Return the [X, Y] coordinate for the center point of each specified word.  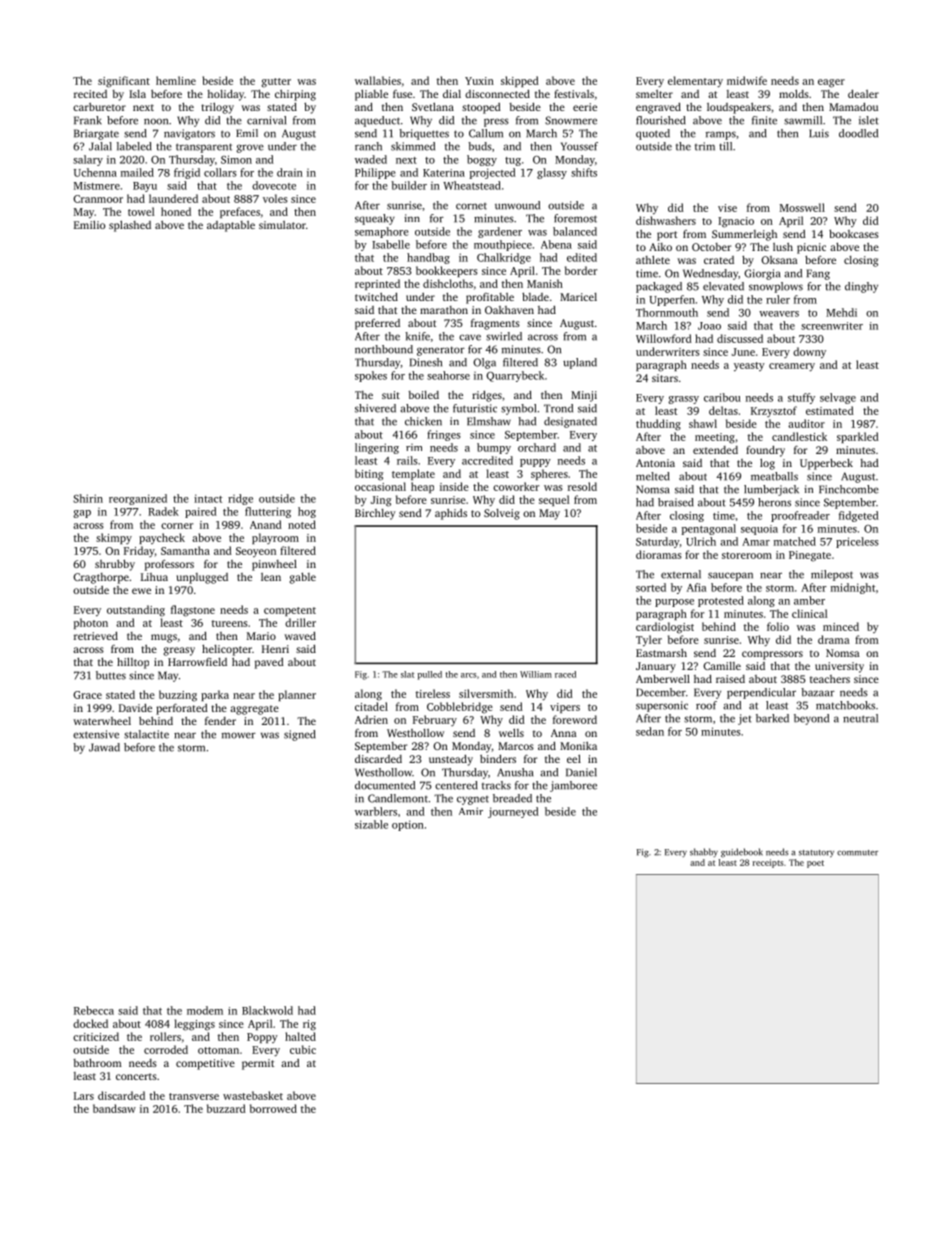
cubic [303, 1049]
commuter [857, 853]
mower [239, 735]
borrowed [273, 1108]
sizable [371, 824]
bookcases [854, 233]
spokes [371, 376]
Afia [696, 587]
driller [300, 622]
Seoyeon [256, 552]
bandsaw [114, 1108]
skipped [520, 81]
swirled [504, 336]
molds [794, 93]
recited [90, 94]
